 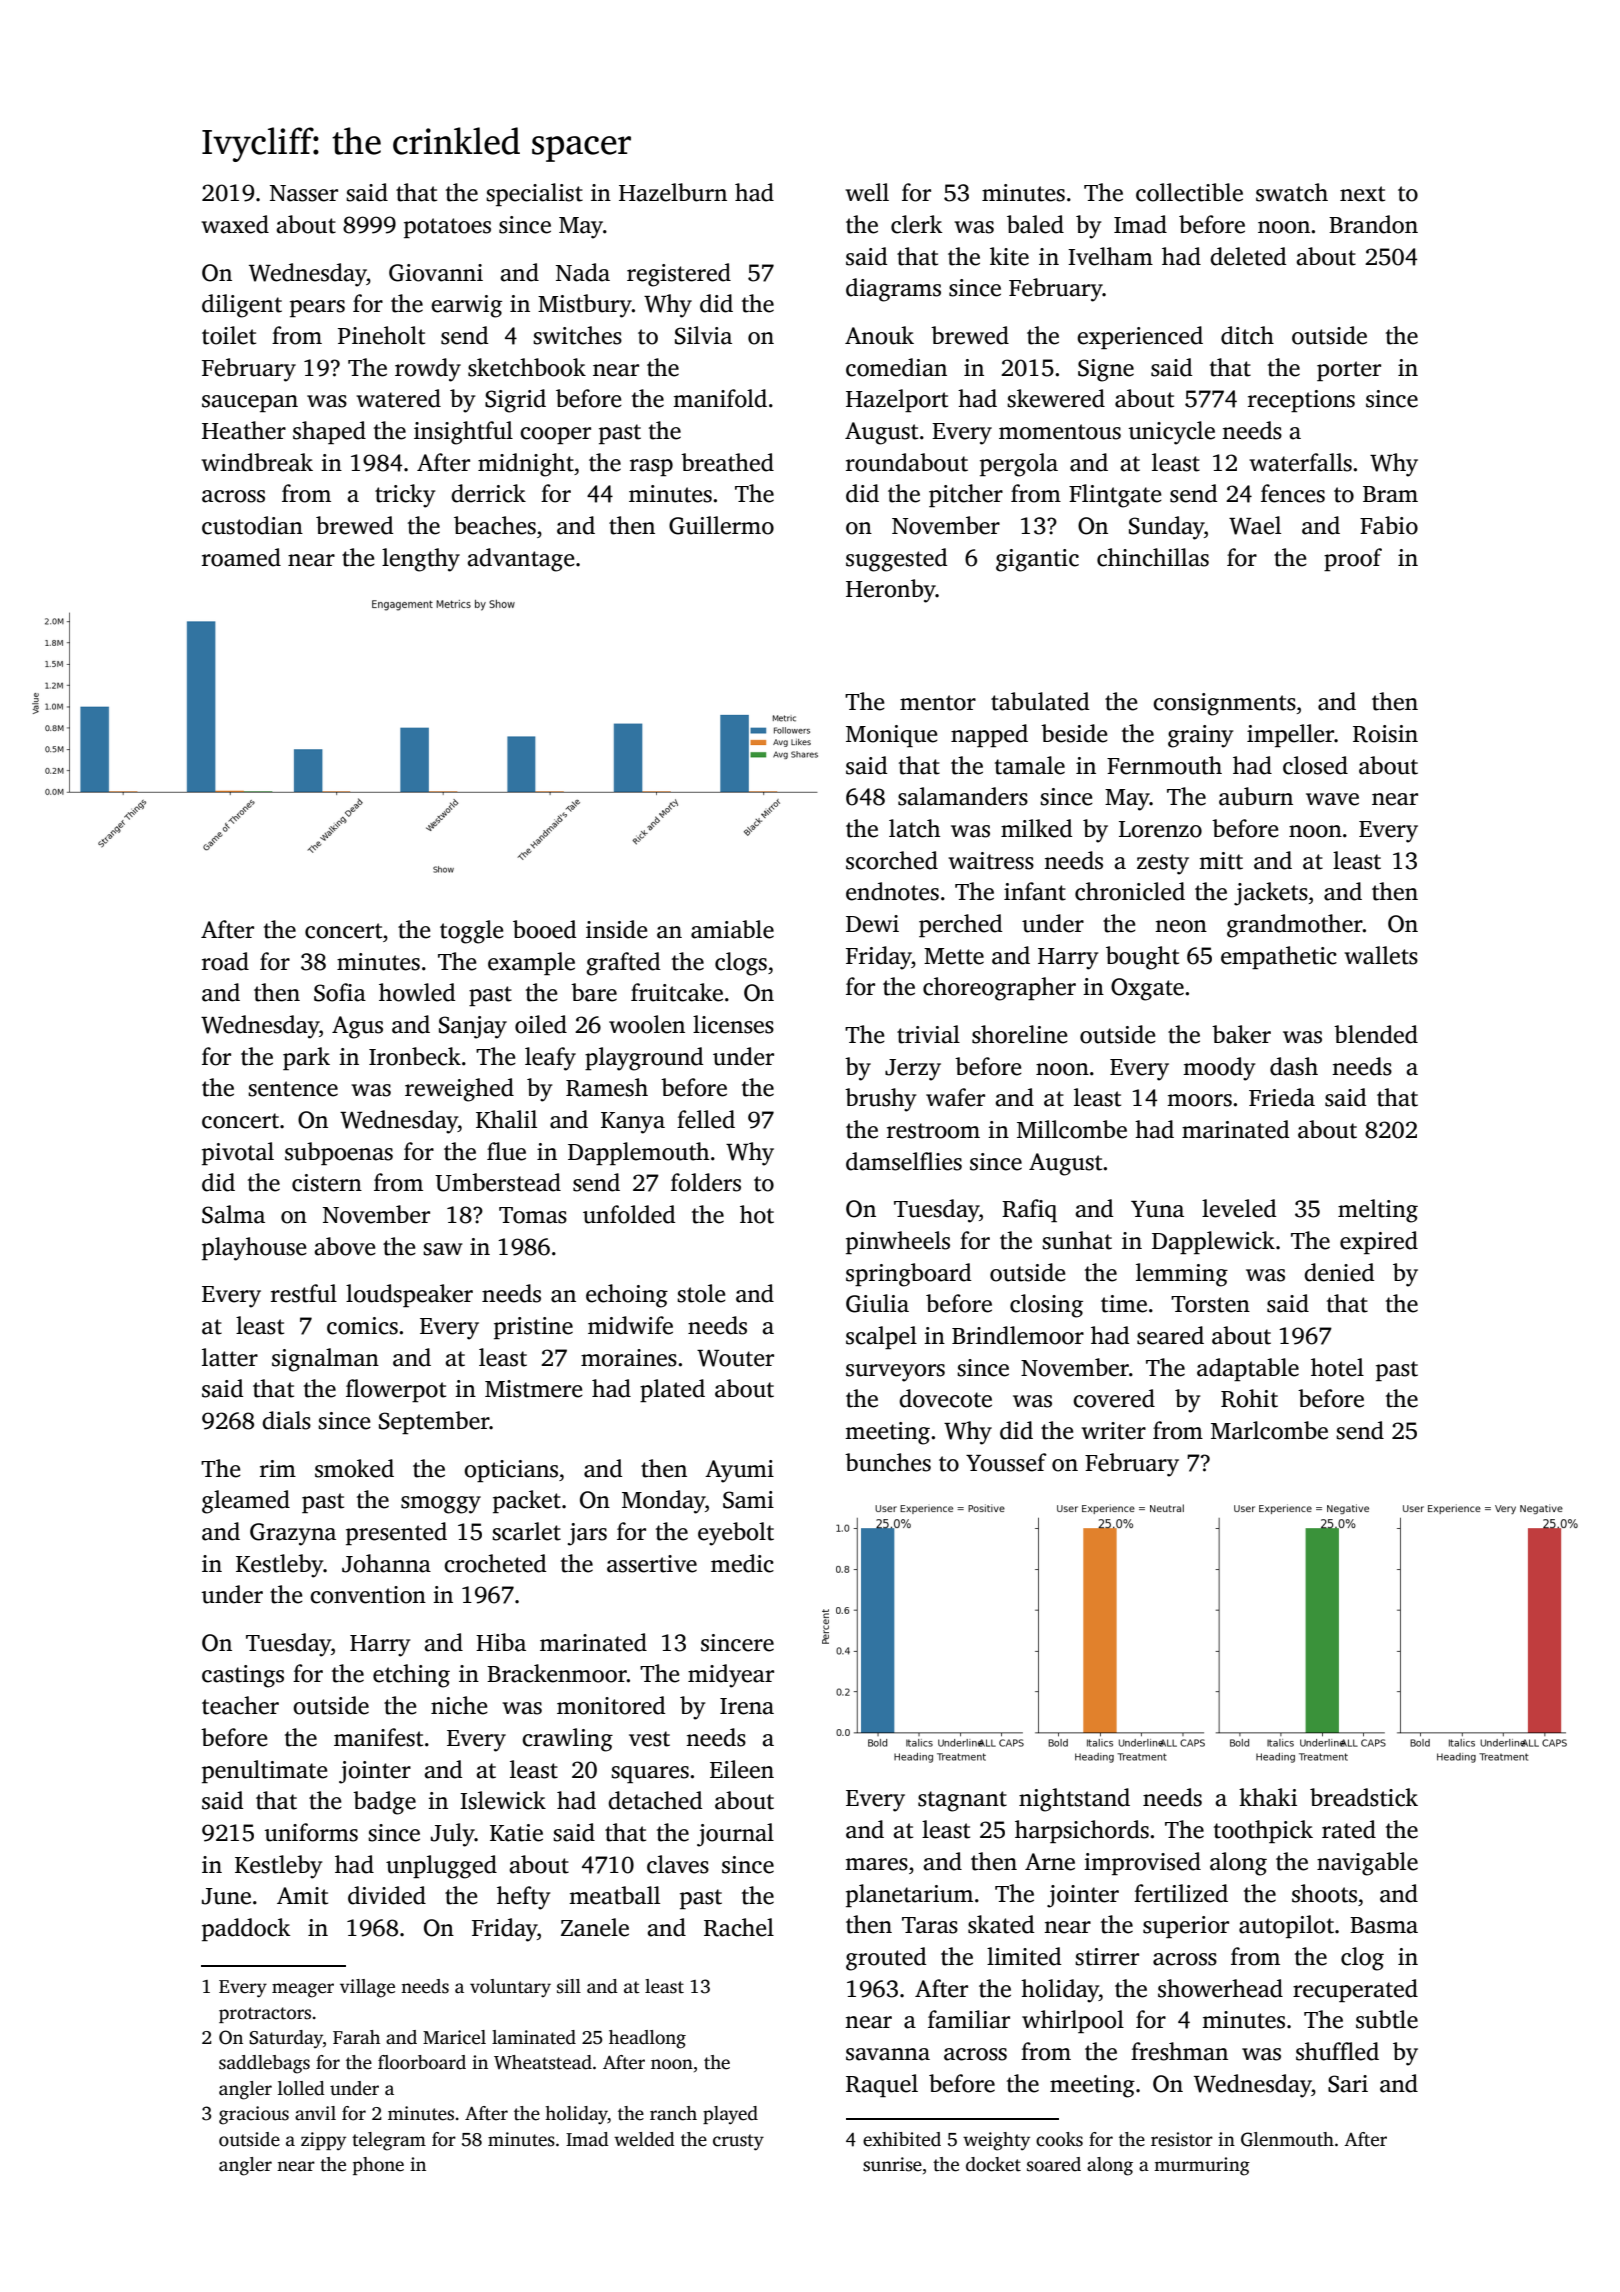 I want to click on Bram, so click(x=1390, y=494).
